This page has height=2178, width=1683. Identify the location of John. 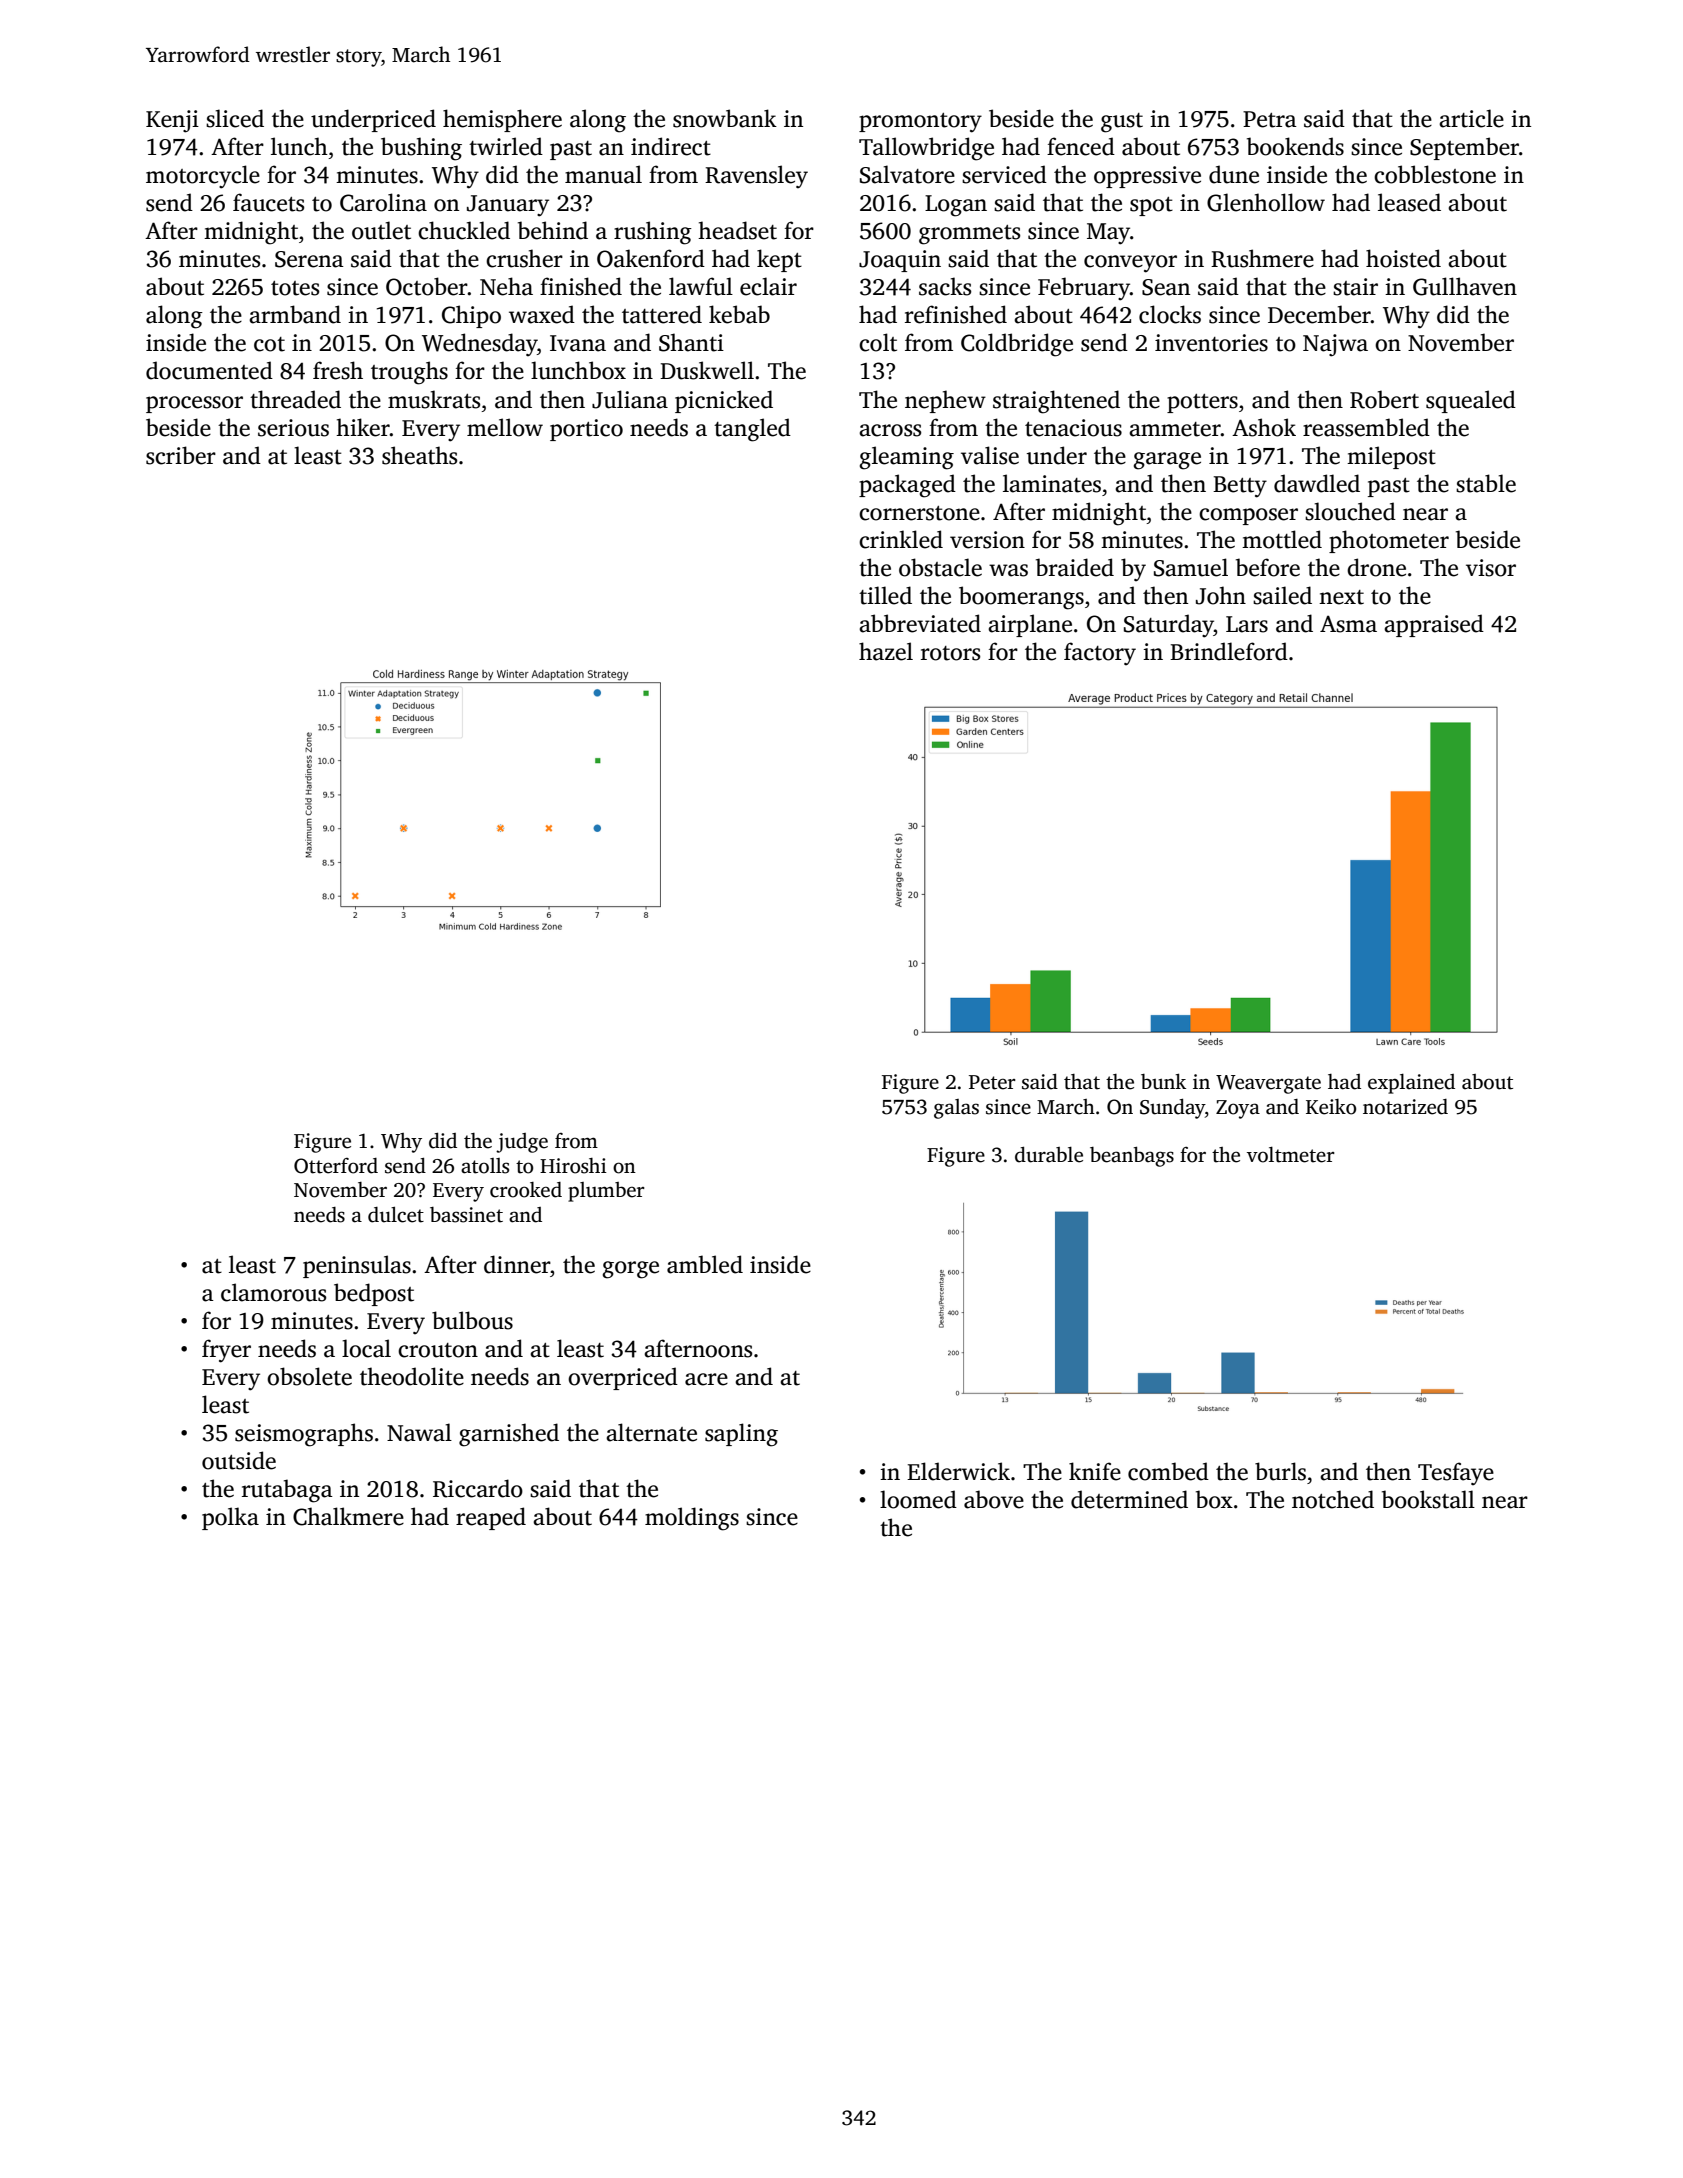
(1221, 595).
